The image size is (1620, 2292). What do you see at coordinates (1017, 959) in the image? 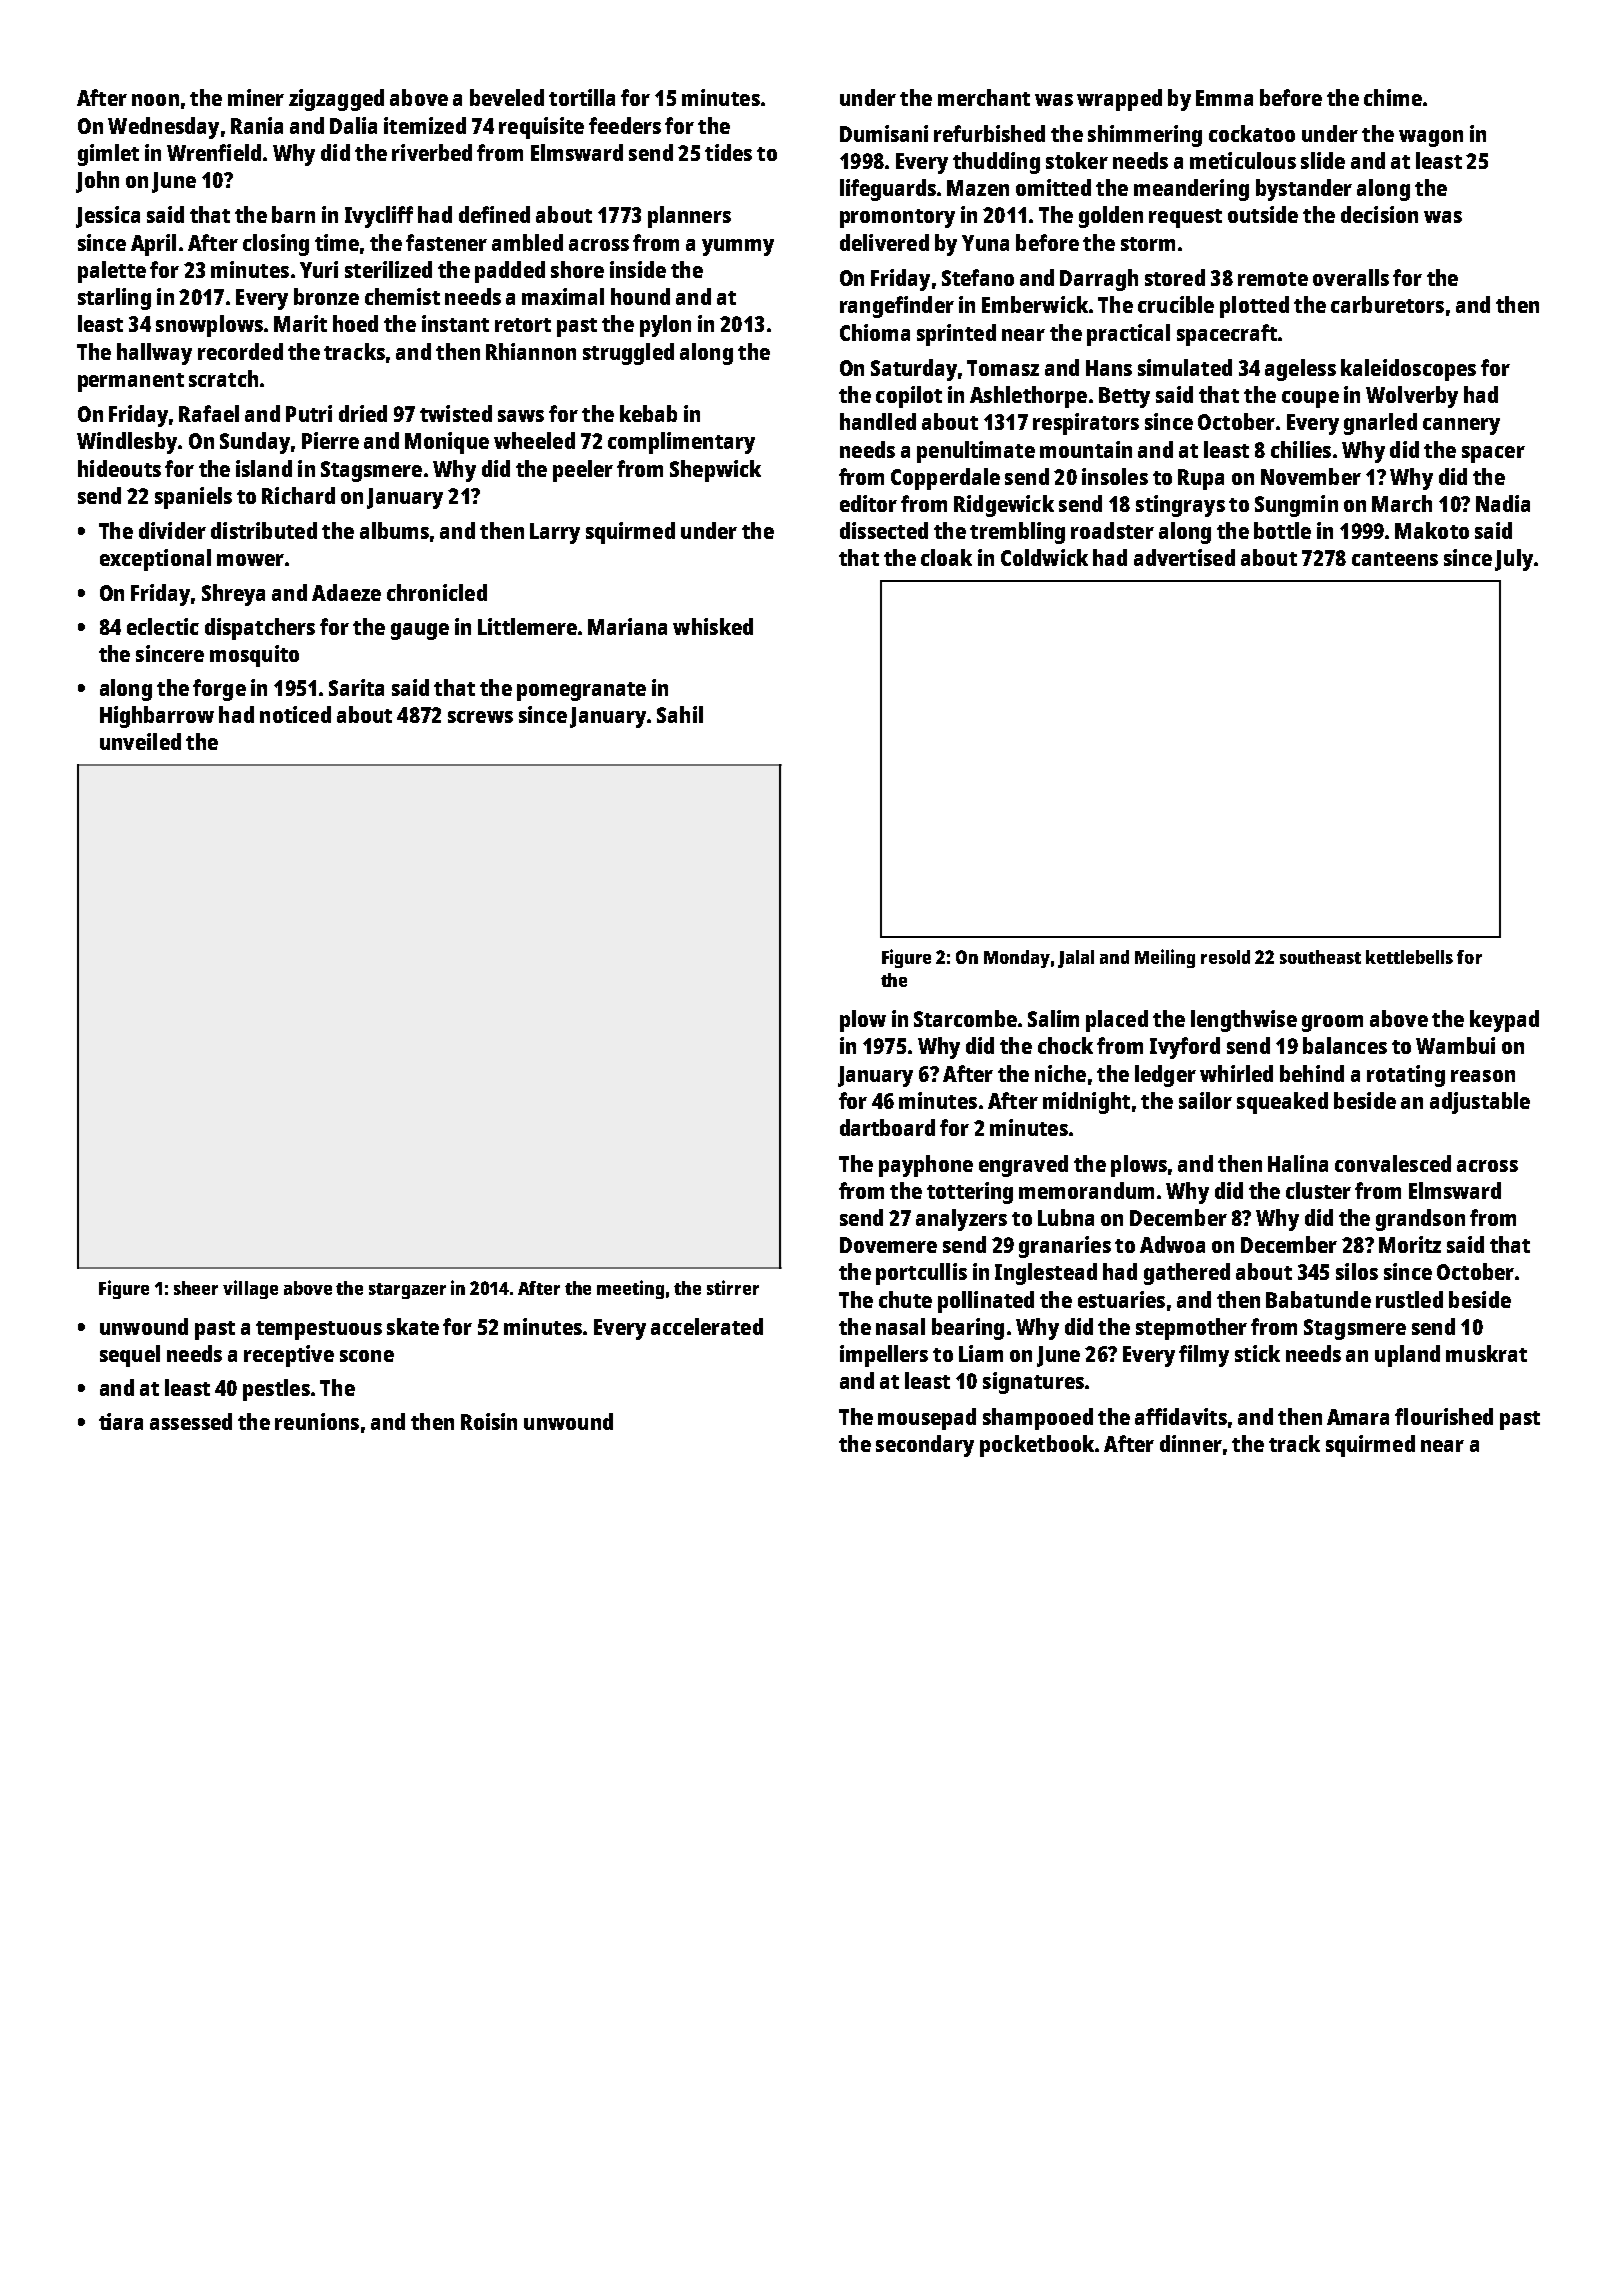
I see `Monday` at bounding box center [1017, 959].
